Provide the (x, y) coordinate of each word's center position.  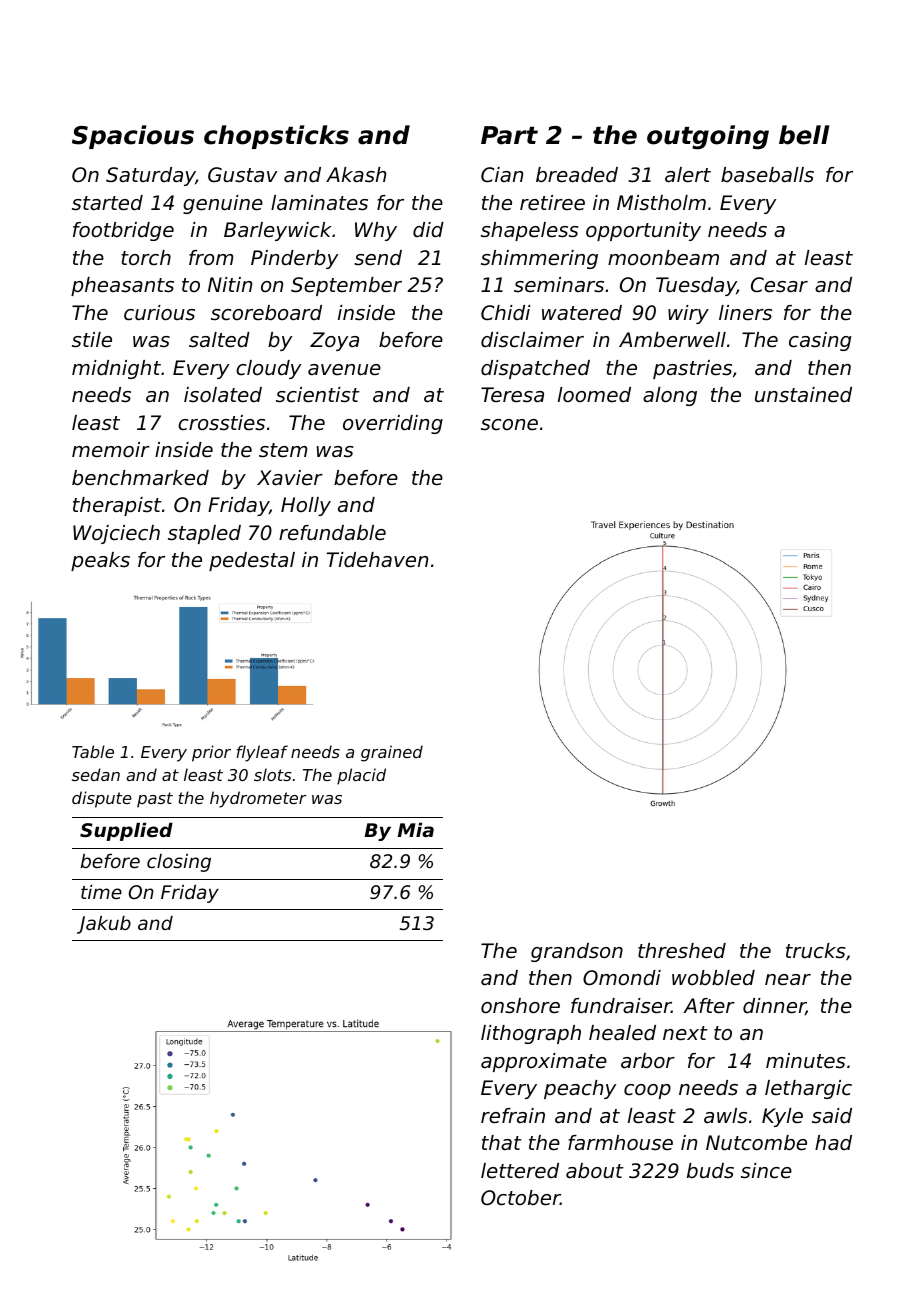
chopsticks (276, 137)
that (502, 1142)
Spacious (133, 137)
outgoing (708, 137)
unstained (803, 395)
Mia (416, 830)
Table (93, 751)
